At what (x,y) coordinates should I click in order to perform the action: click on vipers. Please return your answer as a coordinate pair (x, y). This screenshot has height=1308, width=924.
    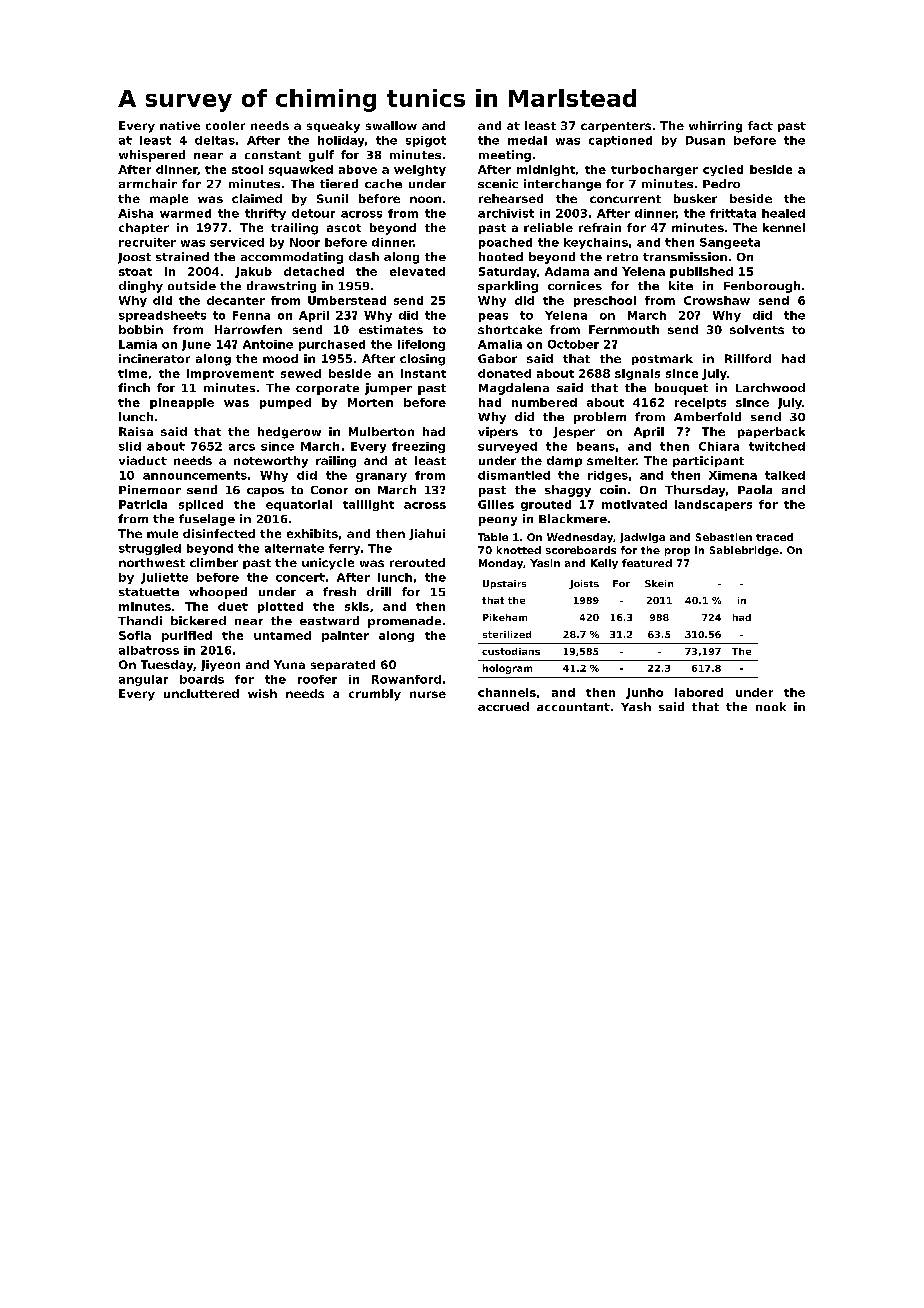
    Looking at the image, I should click on (498, 432).
